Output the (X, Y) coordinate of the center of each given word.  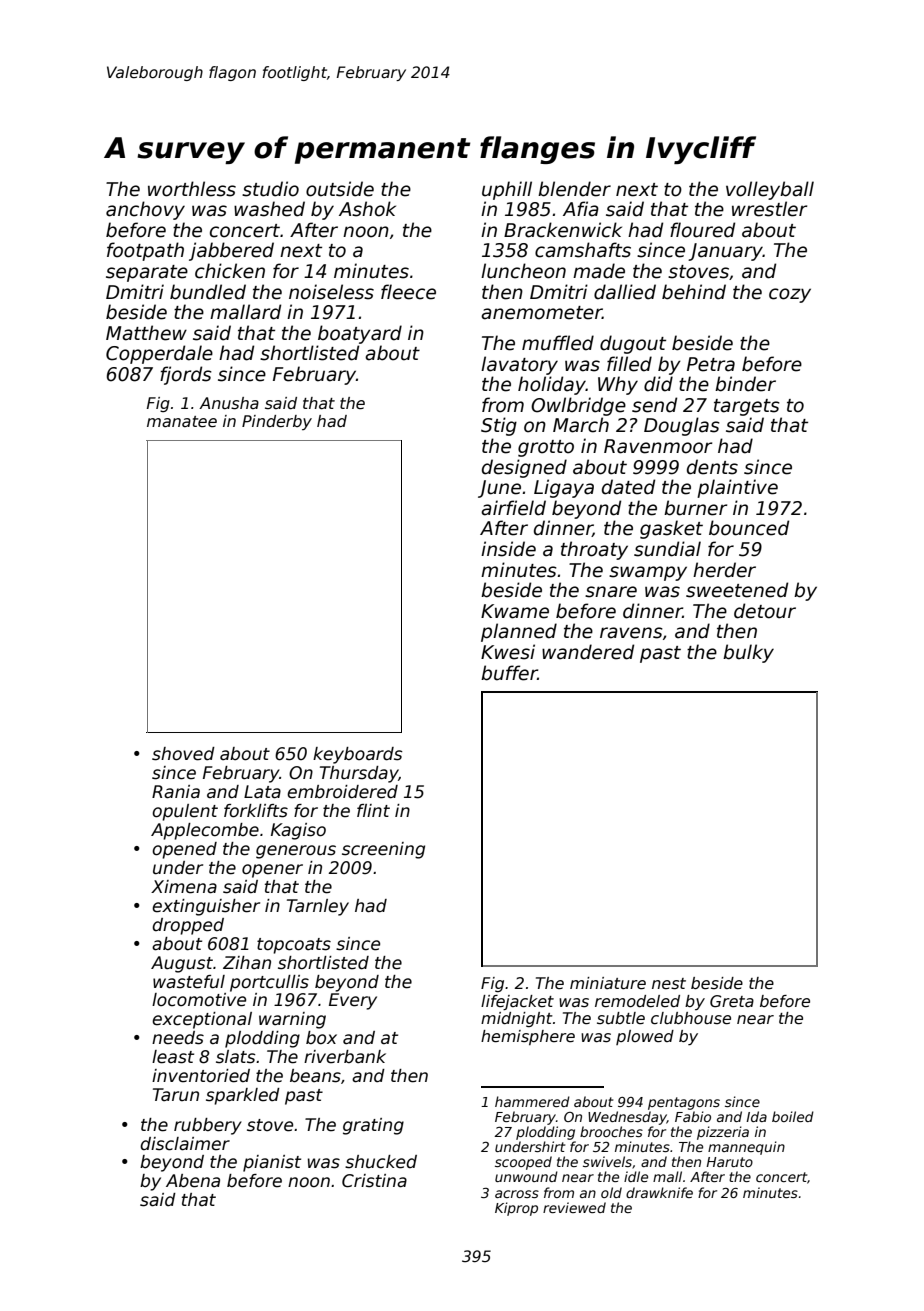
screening (383, 850)
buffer (509, 673)
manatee (182, 421)
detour (765, 611)
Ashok (367, 209)
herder (724, 570)
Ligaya (564, 488)
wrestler (769, 209)
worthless (192, 189)
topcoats (294, 946)
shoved (183, 754)
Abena (193, 1181)
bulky (748, 653)
